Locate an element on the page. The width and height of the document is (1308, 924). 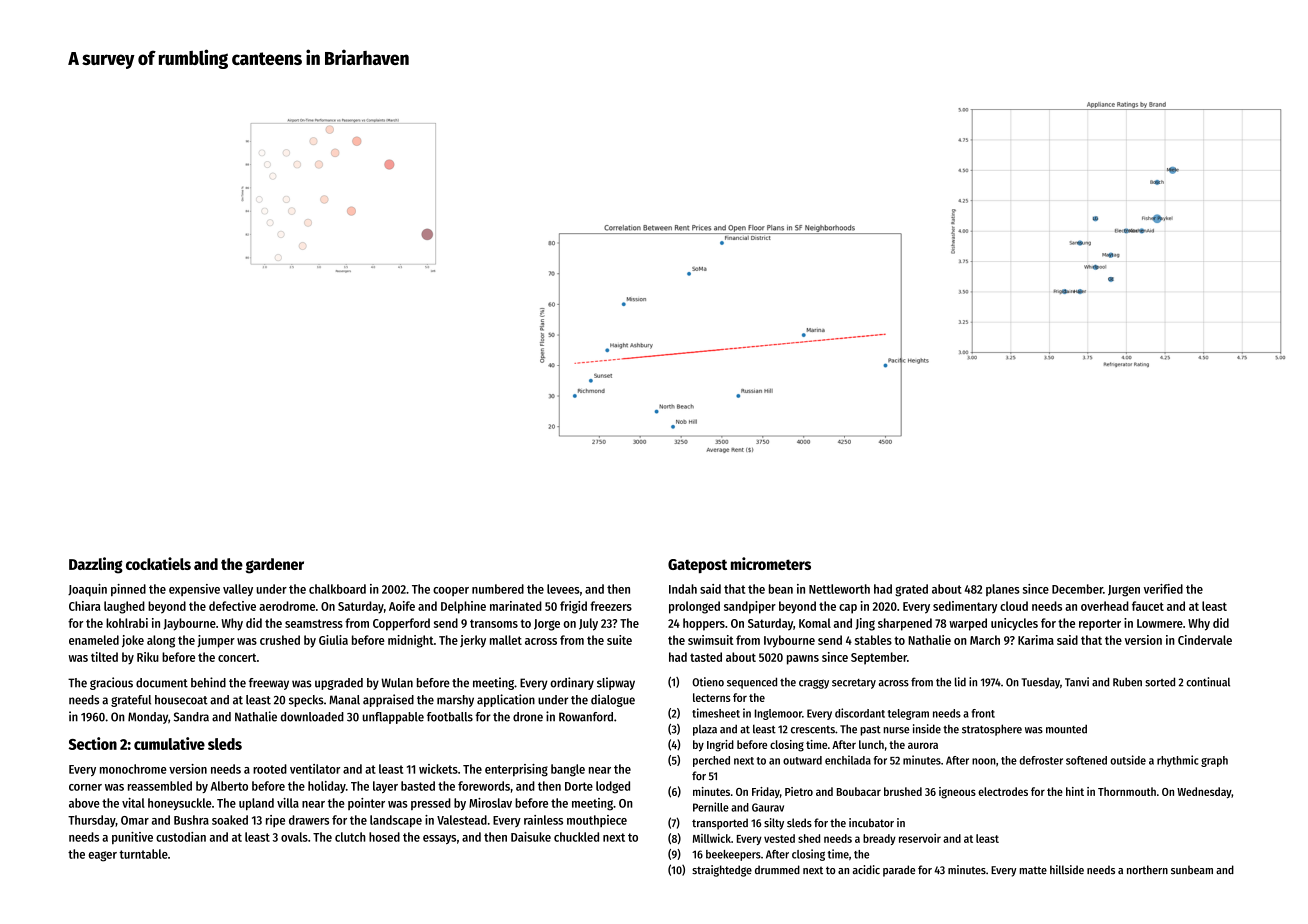
Otieno is located at coordinates (708, 682).
